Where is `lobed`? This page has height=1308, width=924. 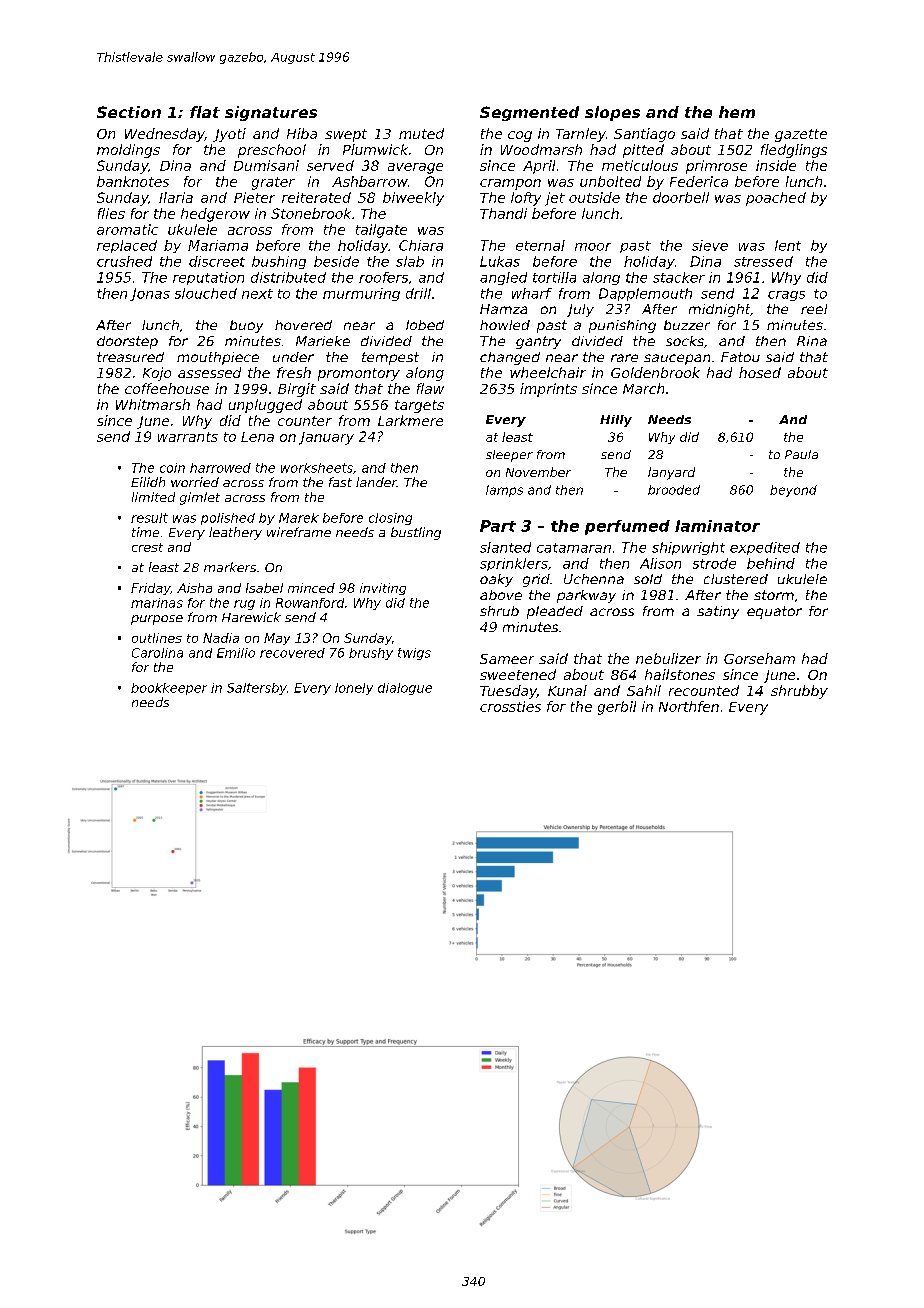
lobed is located at coordinates (425, 325).
